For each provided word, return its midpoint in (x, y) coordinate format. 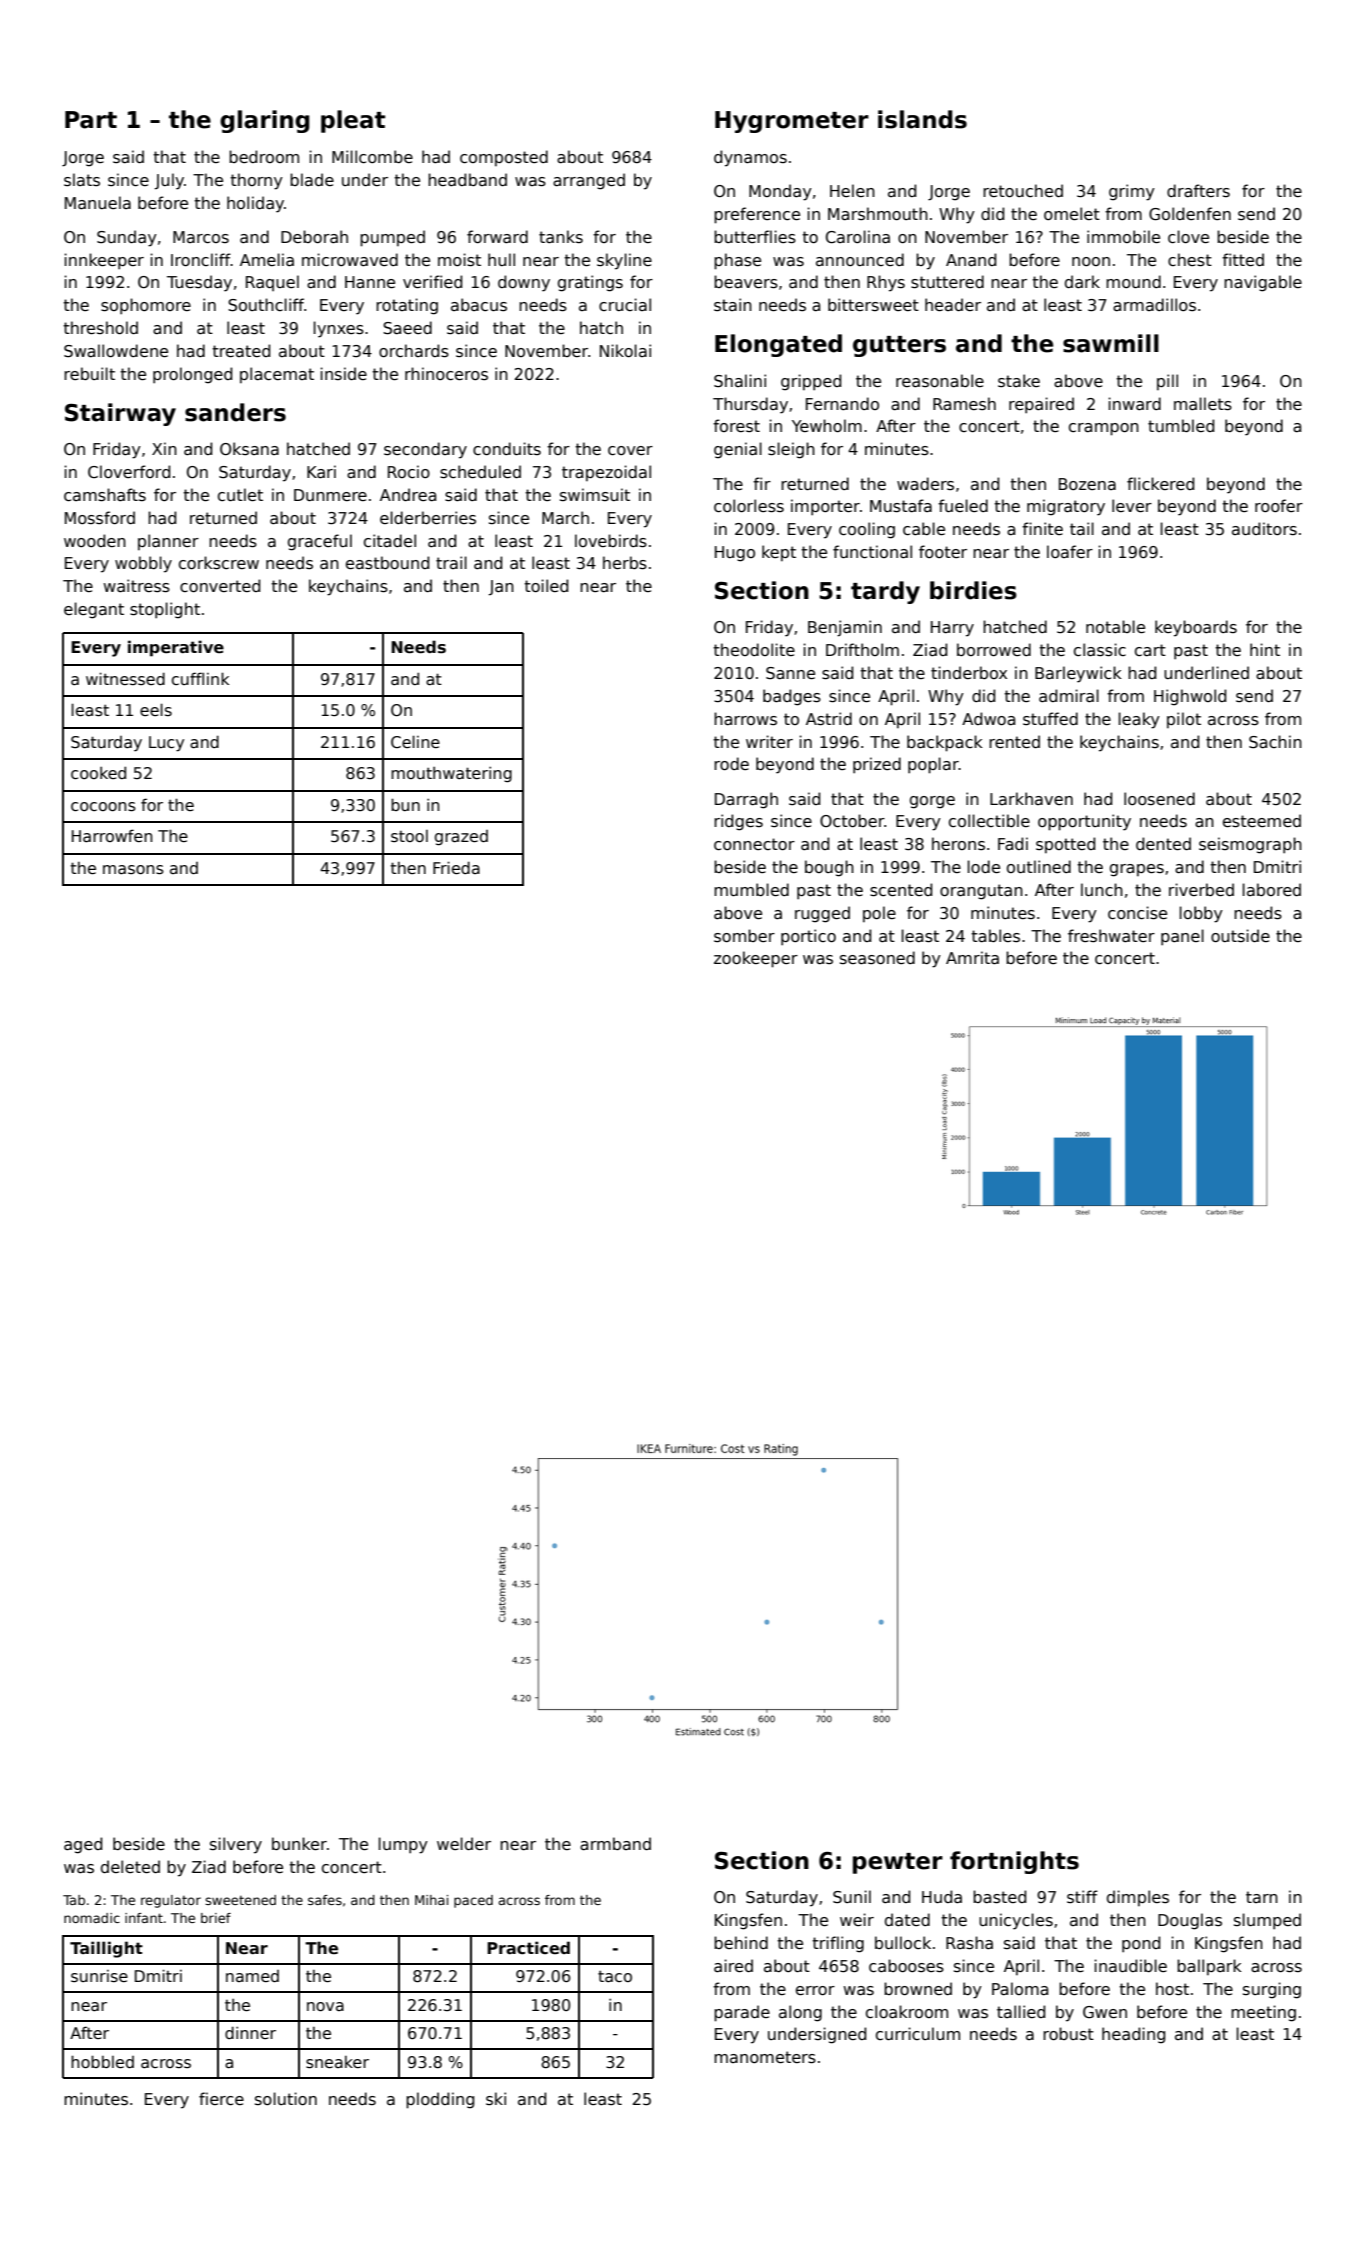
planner (168, 542)
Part (91, 120)
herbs (625, 563)
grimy (1132, 192)
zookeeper (756, 959)
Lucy (166, 744)
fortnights (1014, 1862)
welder (464, 1843)
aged (83, 1845)
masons (133, 870)
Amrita (972, 958)
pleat (353, 121)
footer (943, 551)
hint (1265, 649)
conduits (507, 448)
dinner (250, 2032)
